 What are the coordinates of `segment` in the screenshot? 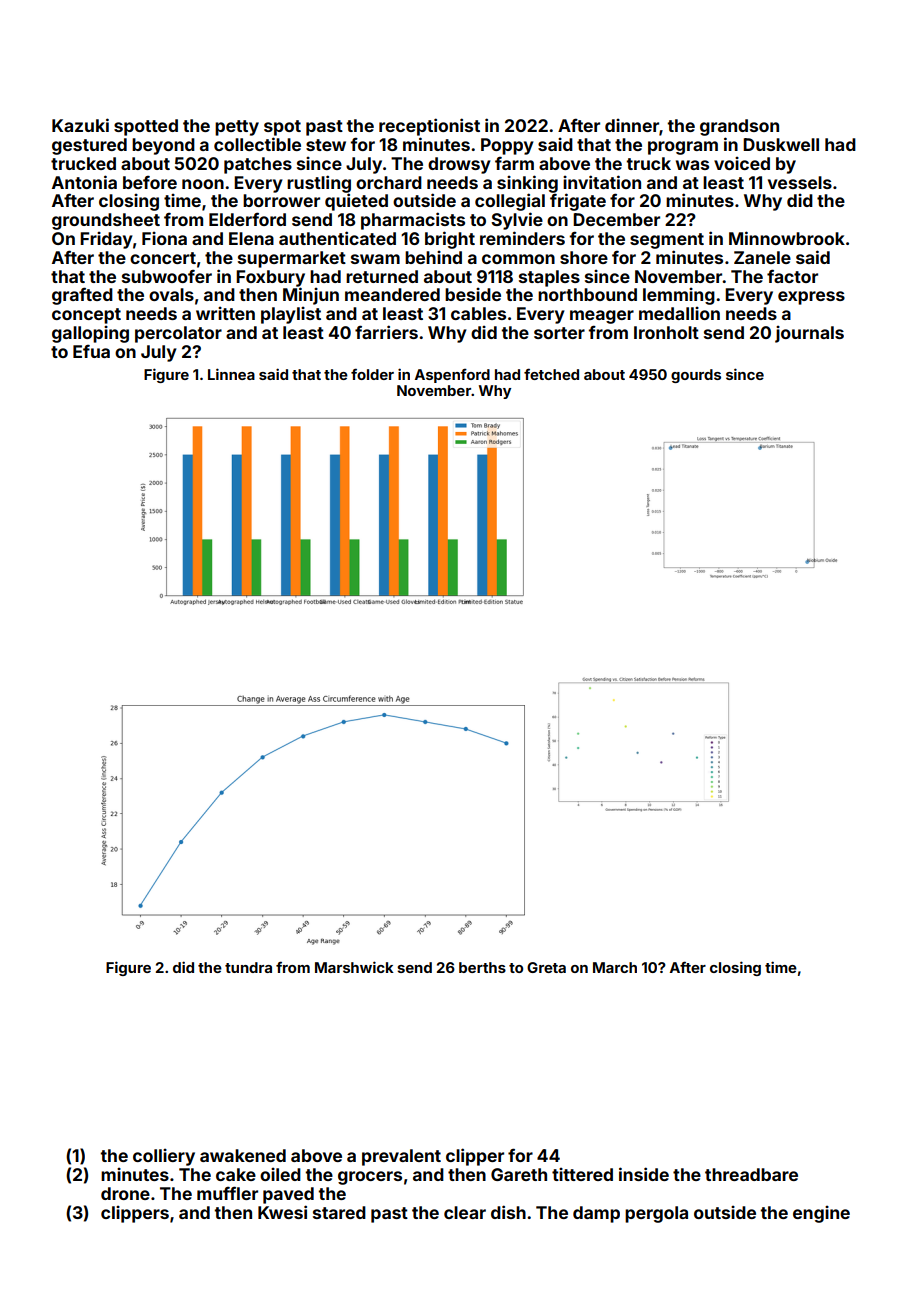 It's located at (667, 241).
